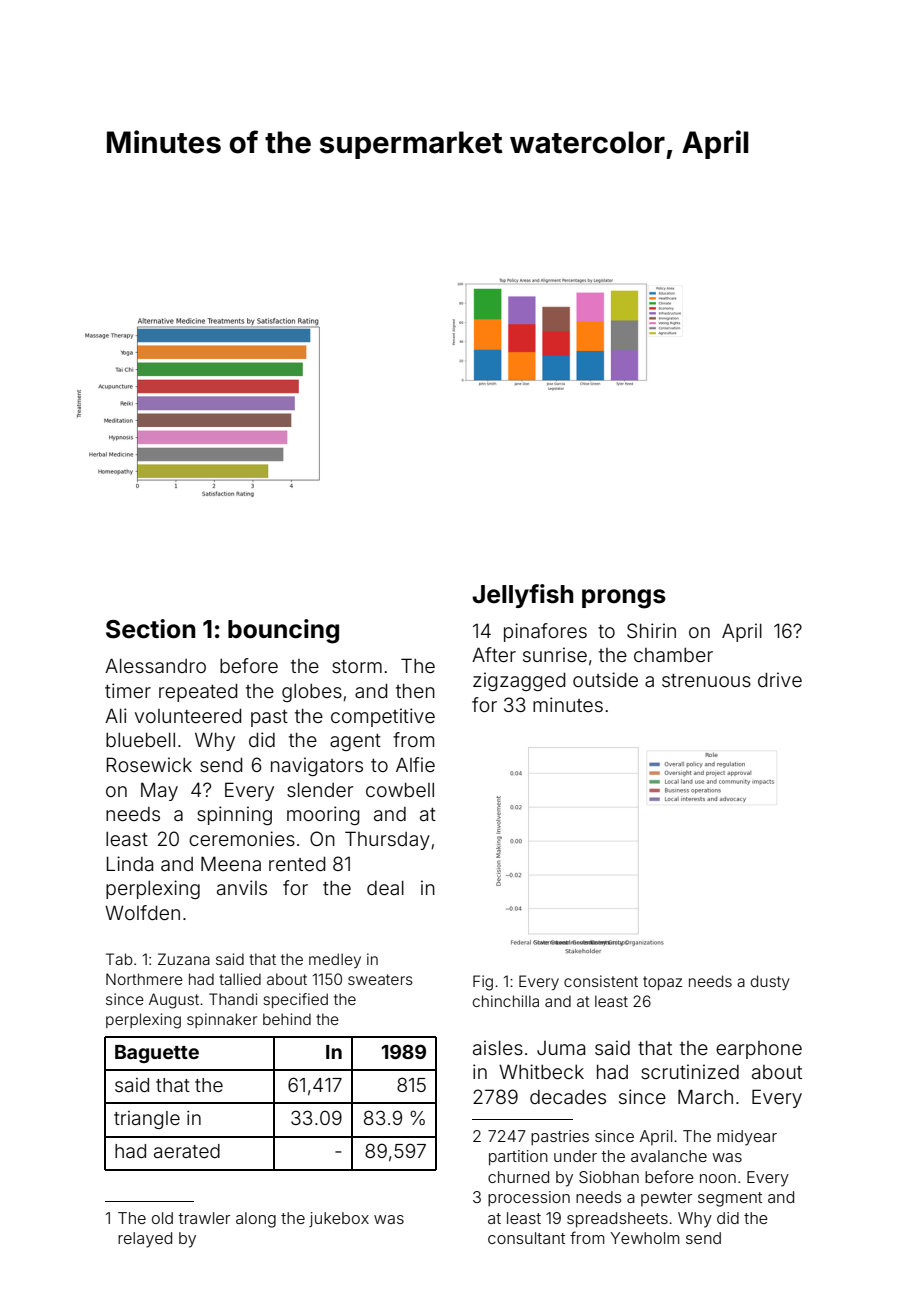  What do you see at coordinates (145, 1240) in the image?
I see `relayed` at bounding box center [145, 1240].
